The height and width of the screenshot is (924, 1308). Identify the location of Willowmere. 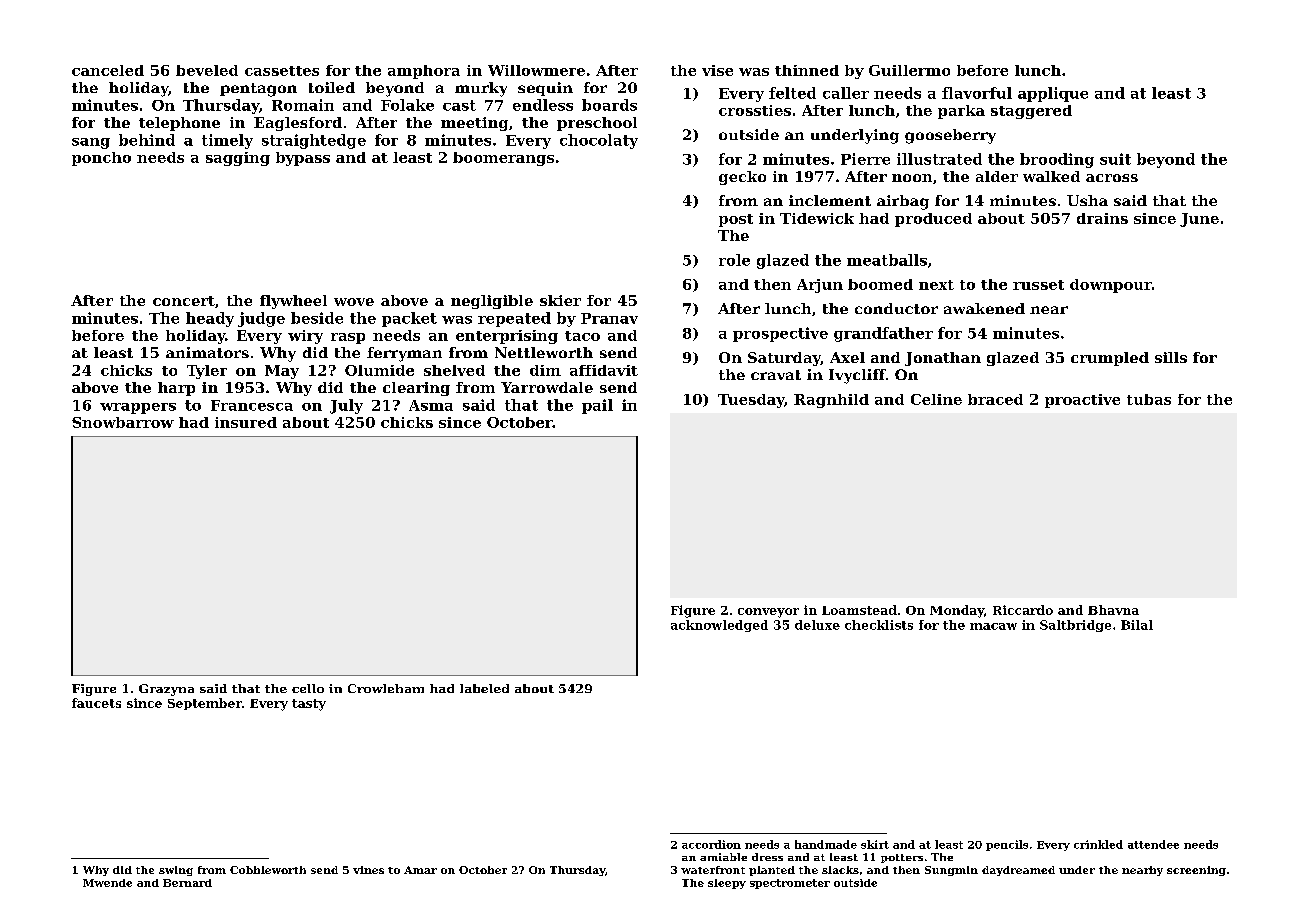
(536, 70).
